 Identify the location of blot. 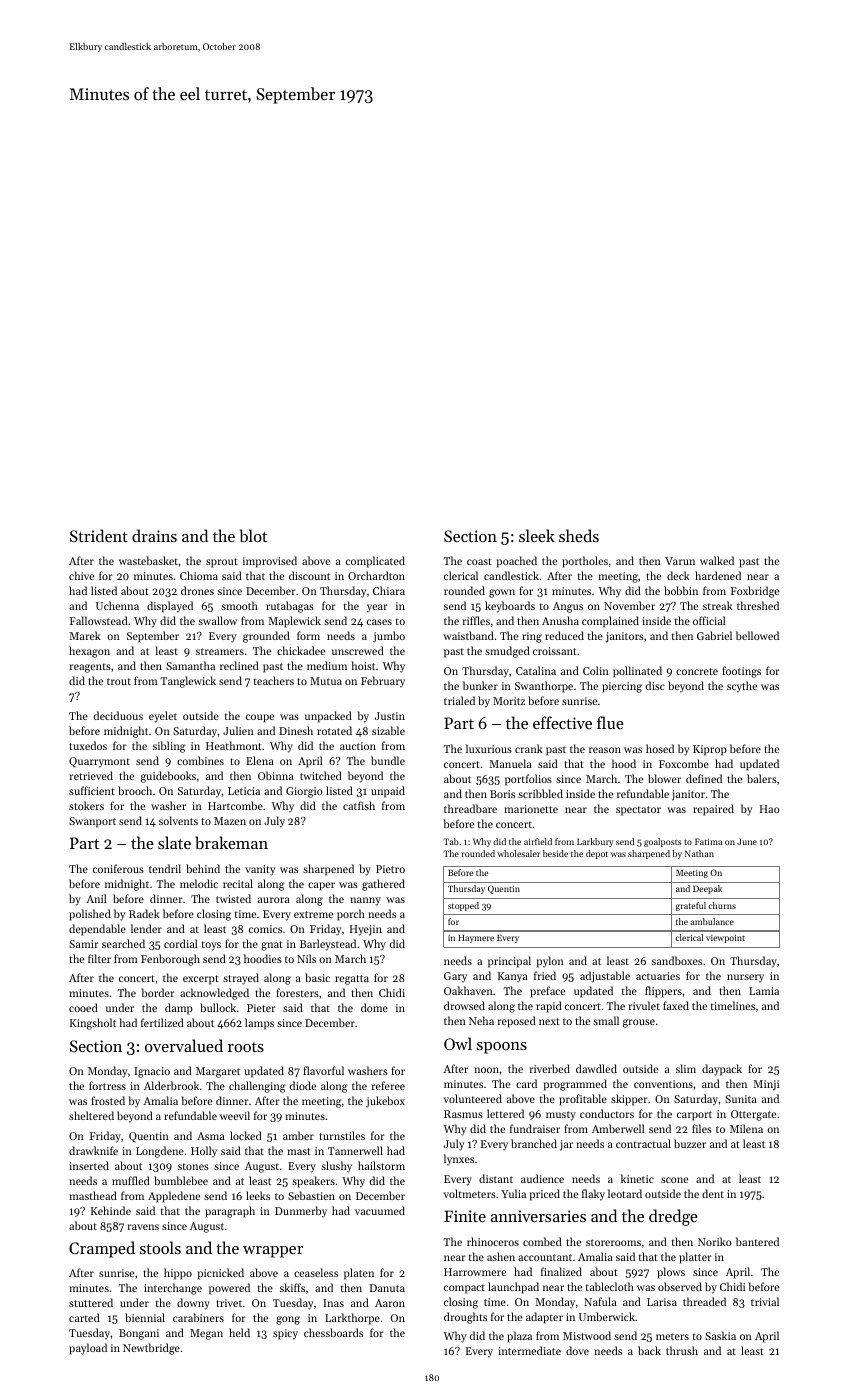
(253, 535).
